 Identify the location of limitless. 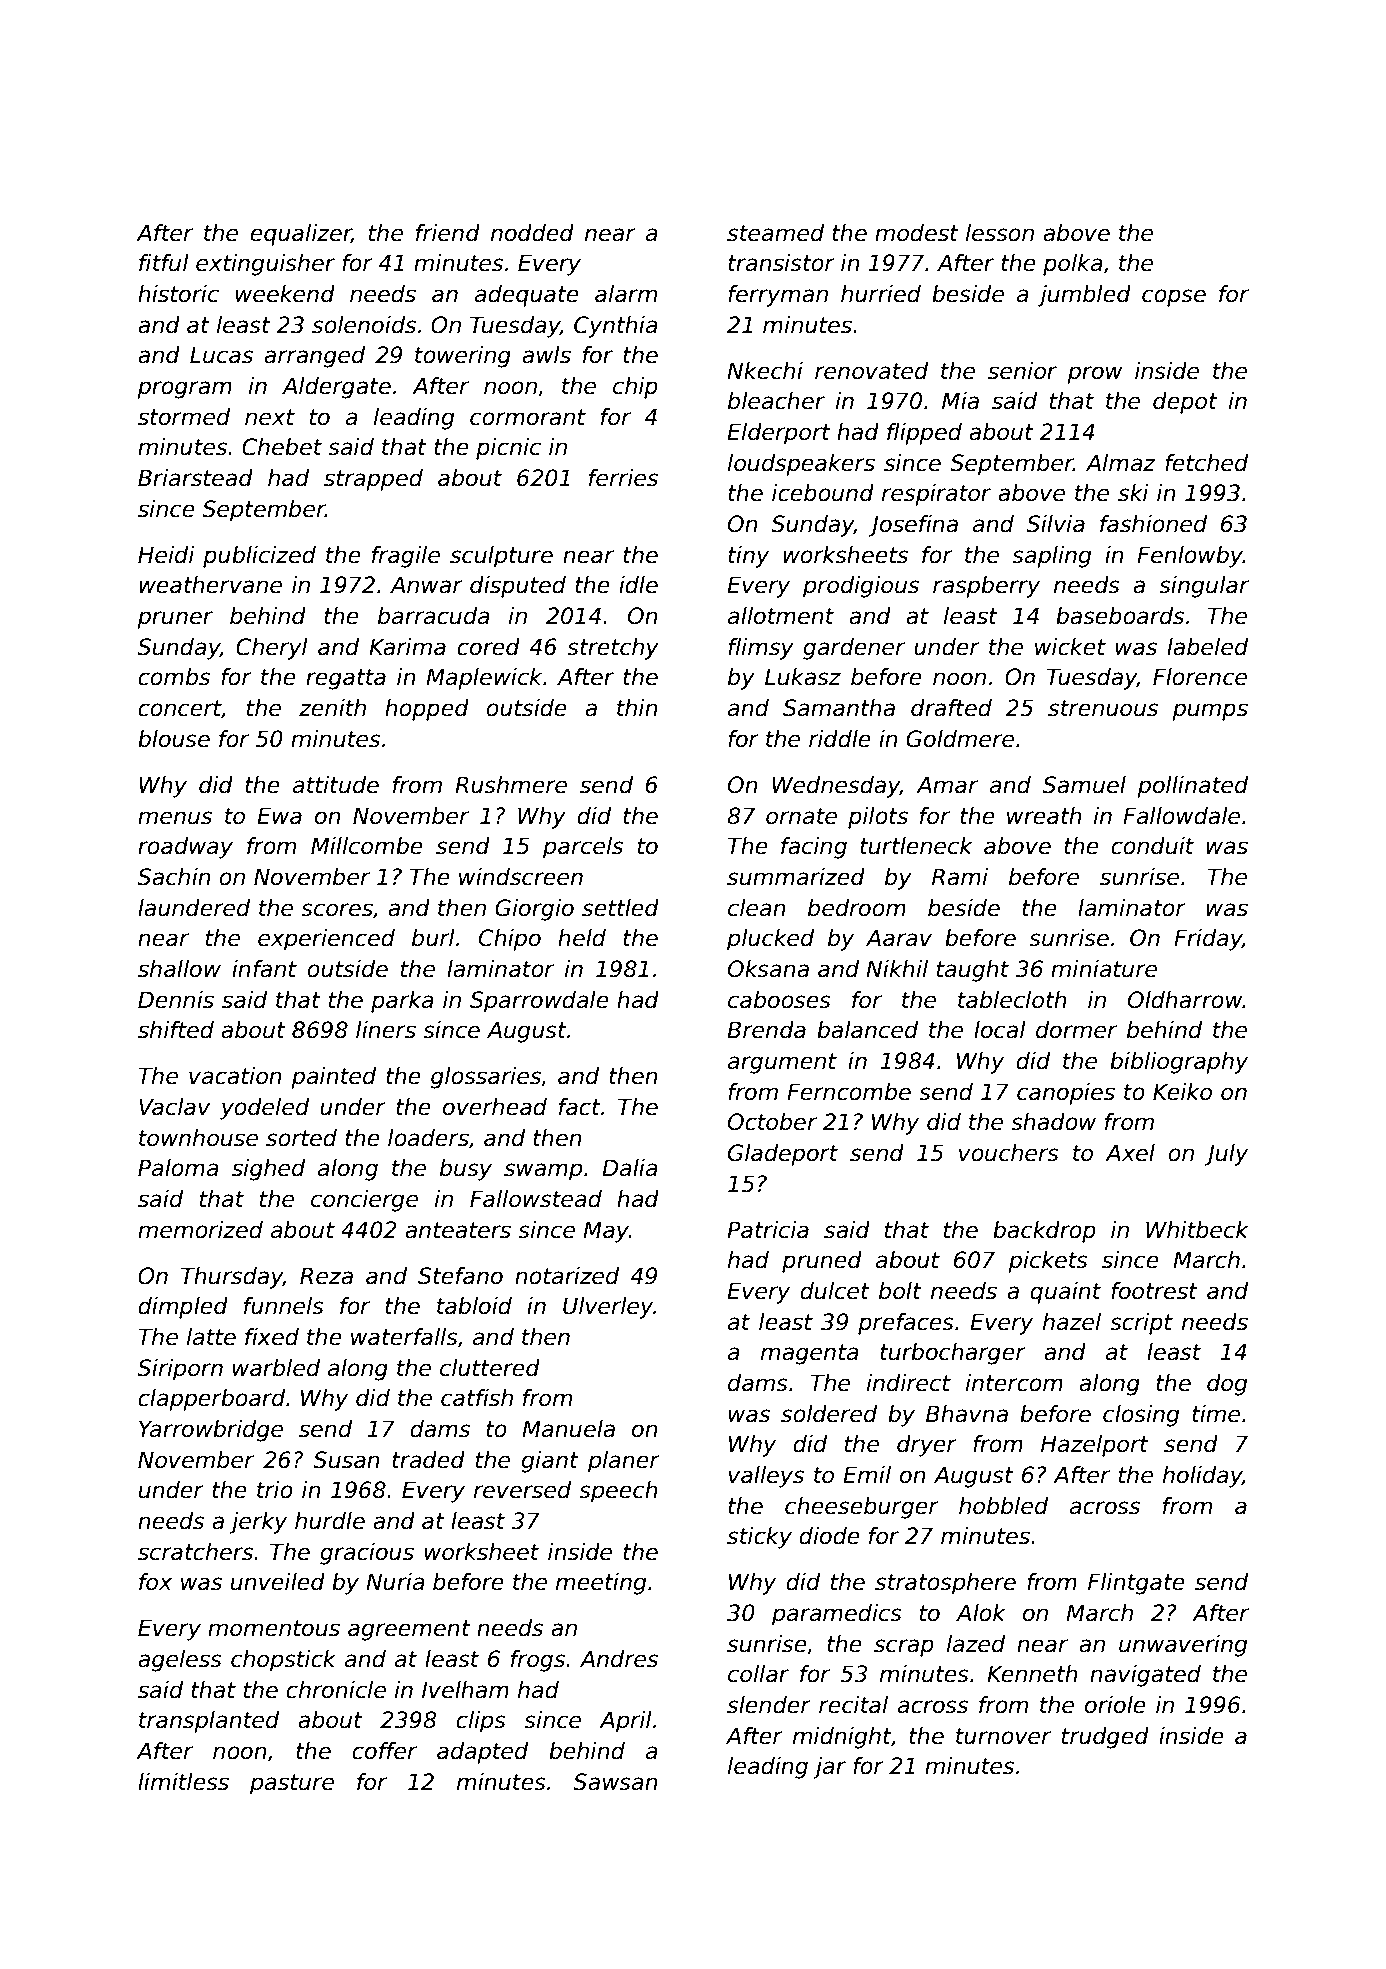
(183, 1782).
